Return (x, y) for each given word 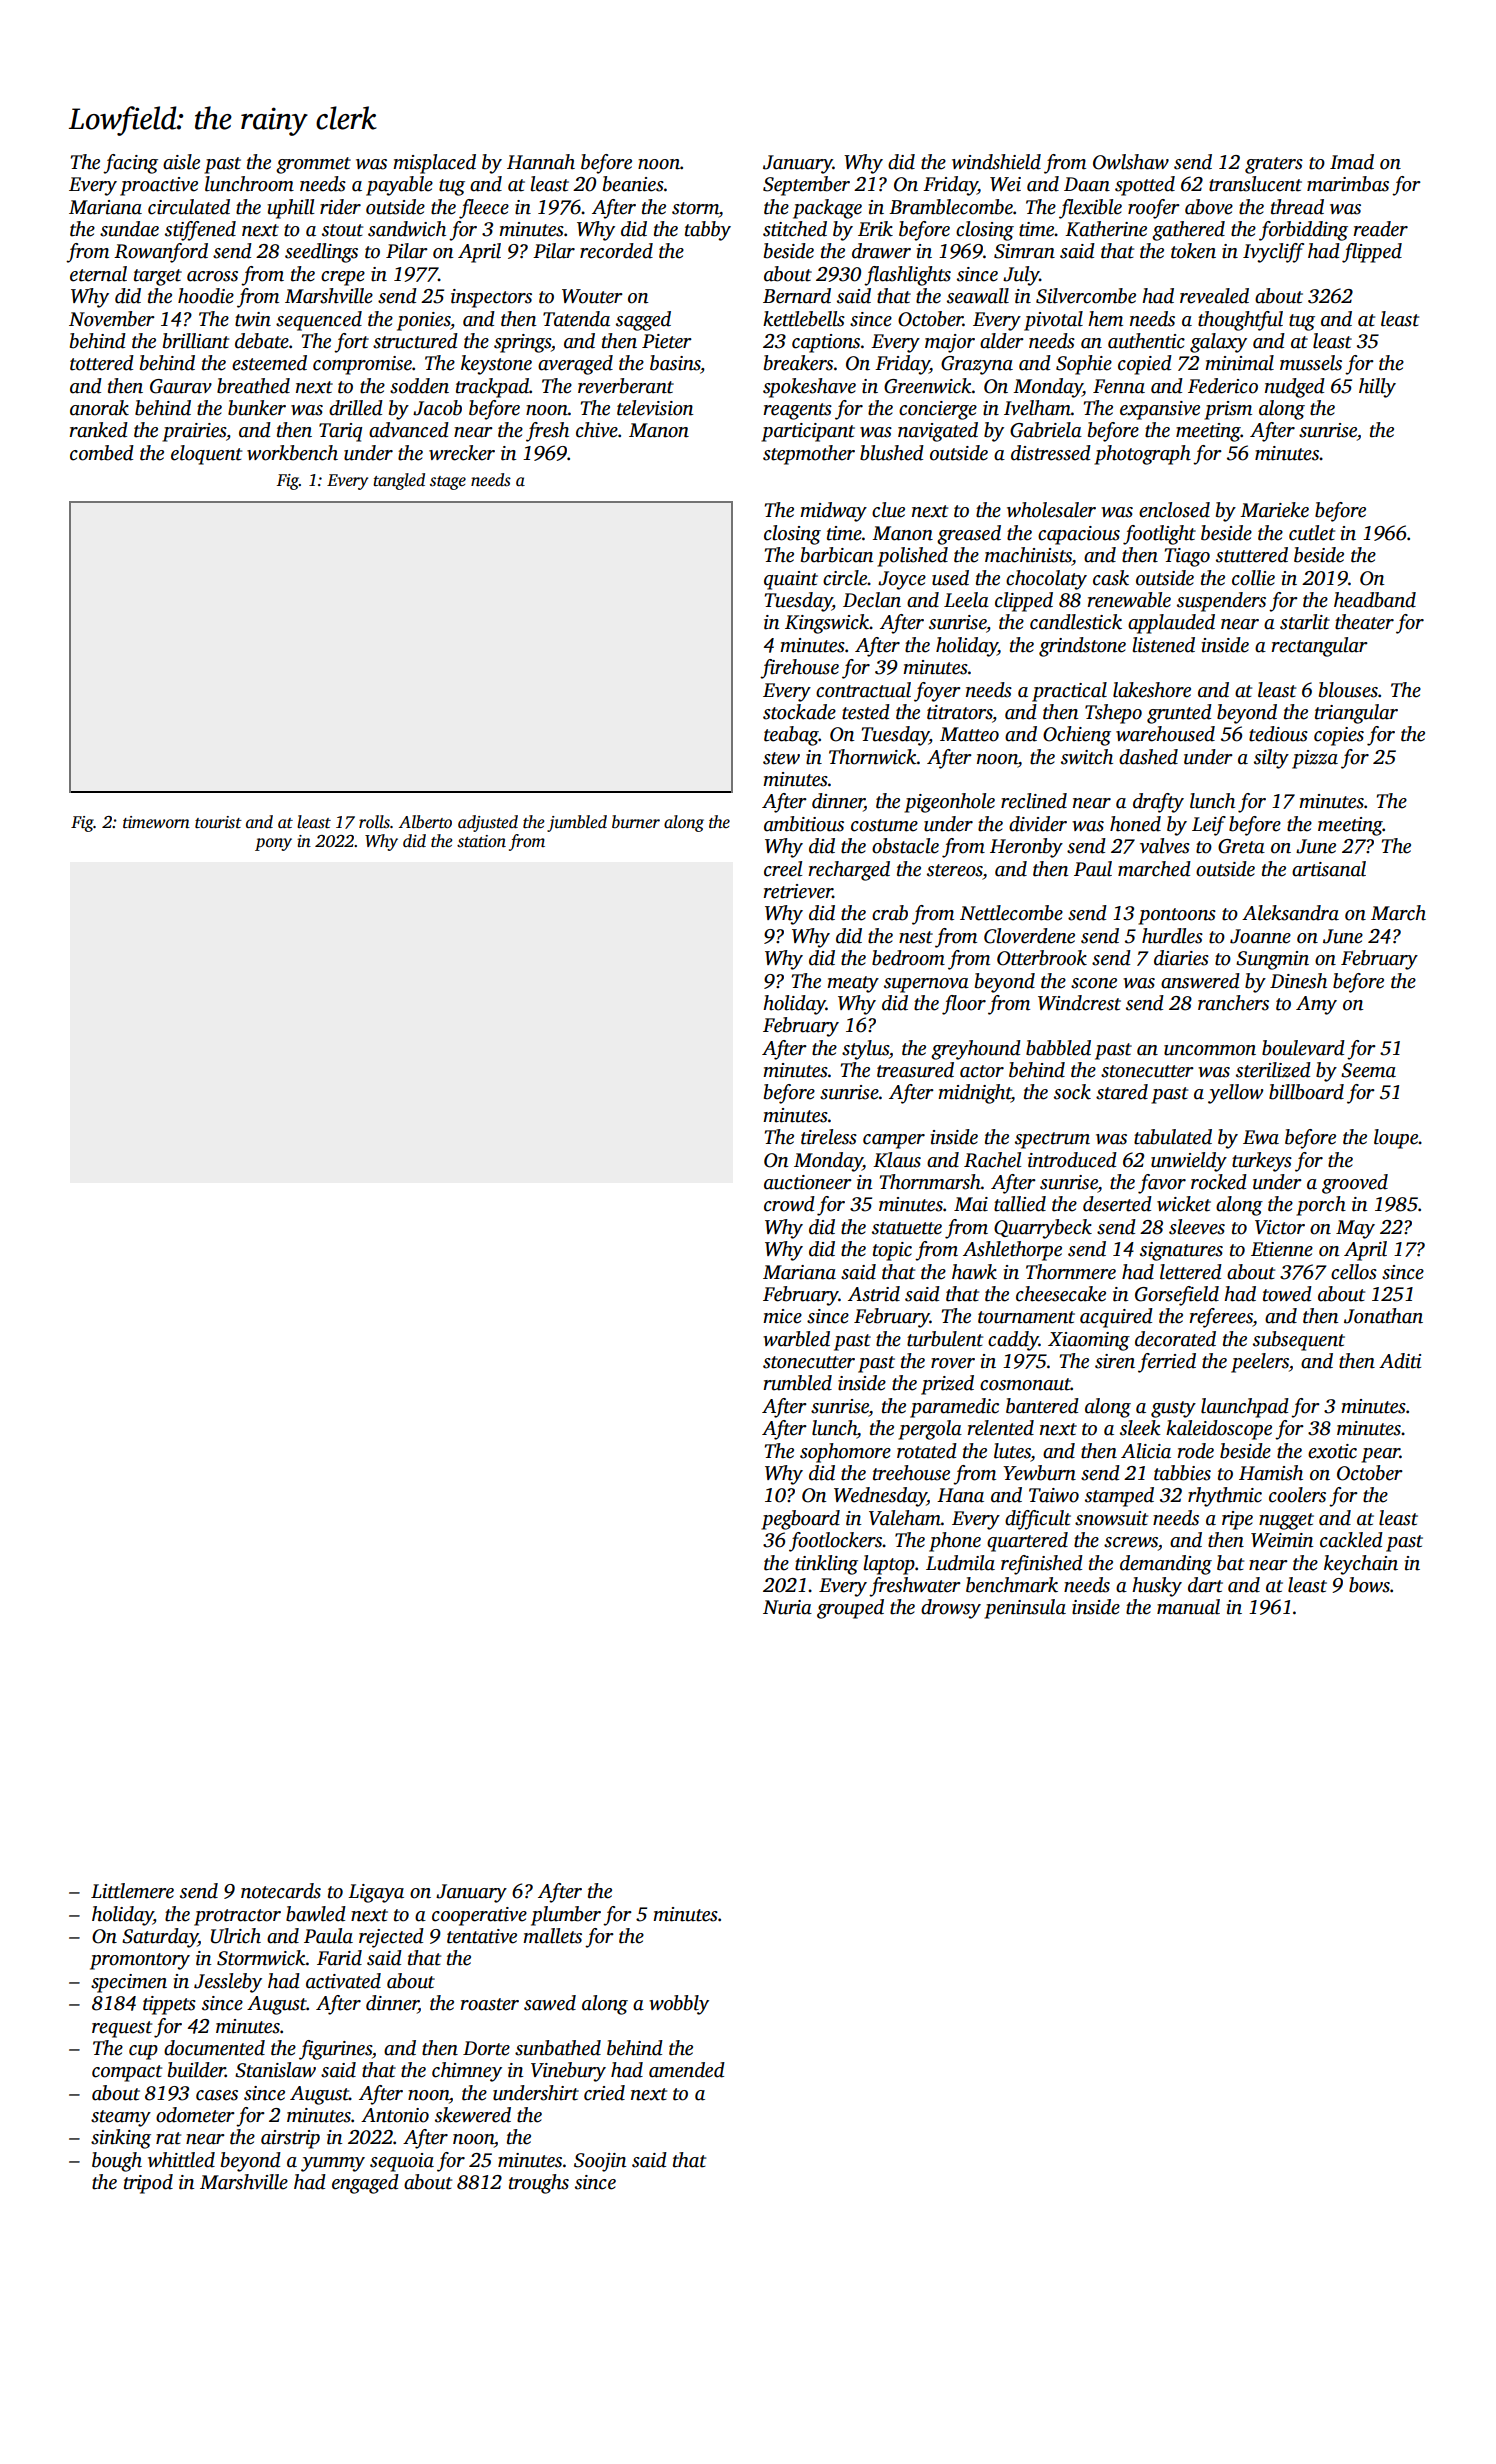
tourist (218, 822)
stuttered (1252, 555)
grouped (850, 1609)
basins (675, 363)
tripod (148, 2184)
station (481, 841)
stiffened (200, 231)
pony (273, 844)
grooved (1355, 1184)
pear (1380, 1455)
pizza (1315, 759)
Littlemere (132, 1891)
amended (687, 2070)
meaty (853, 984)
